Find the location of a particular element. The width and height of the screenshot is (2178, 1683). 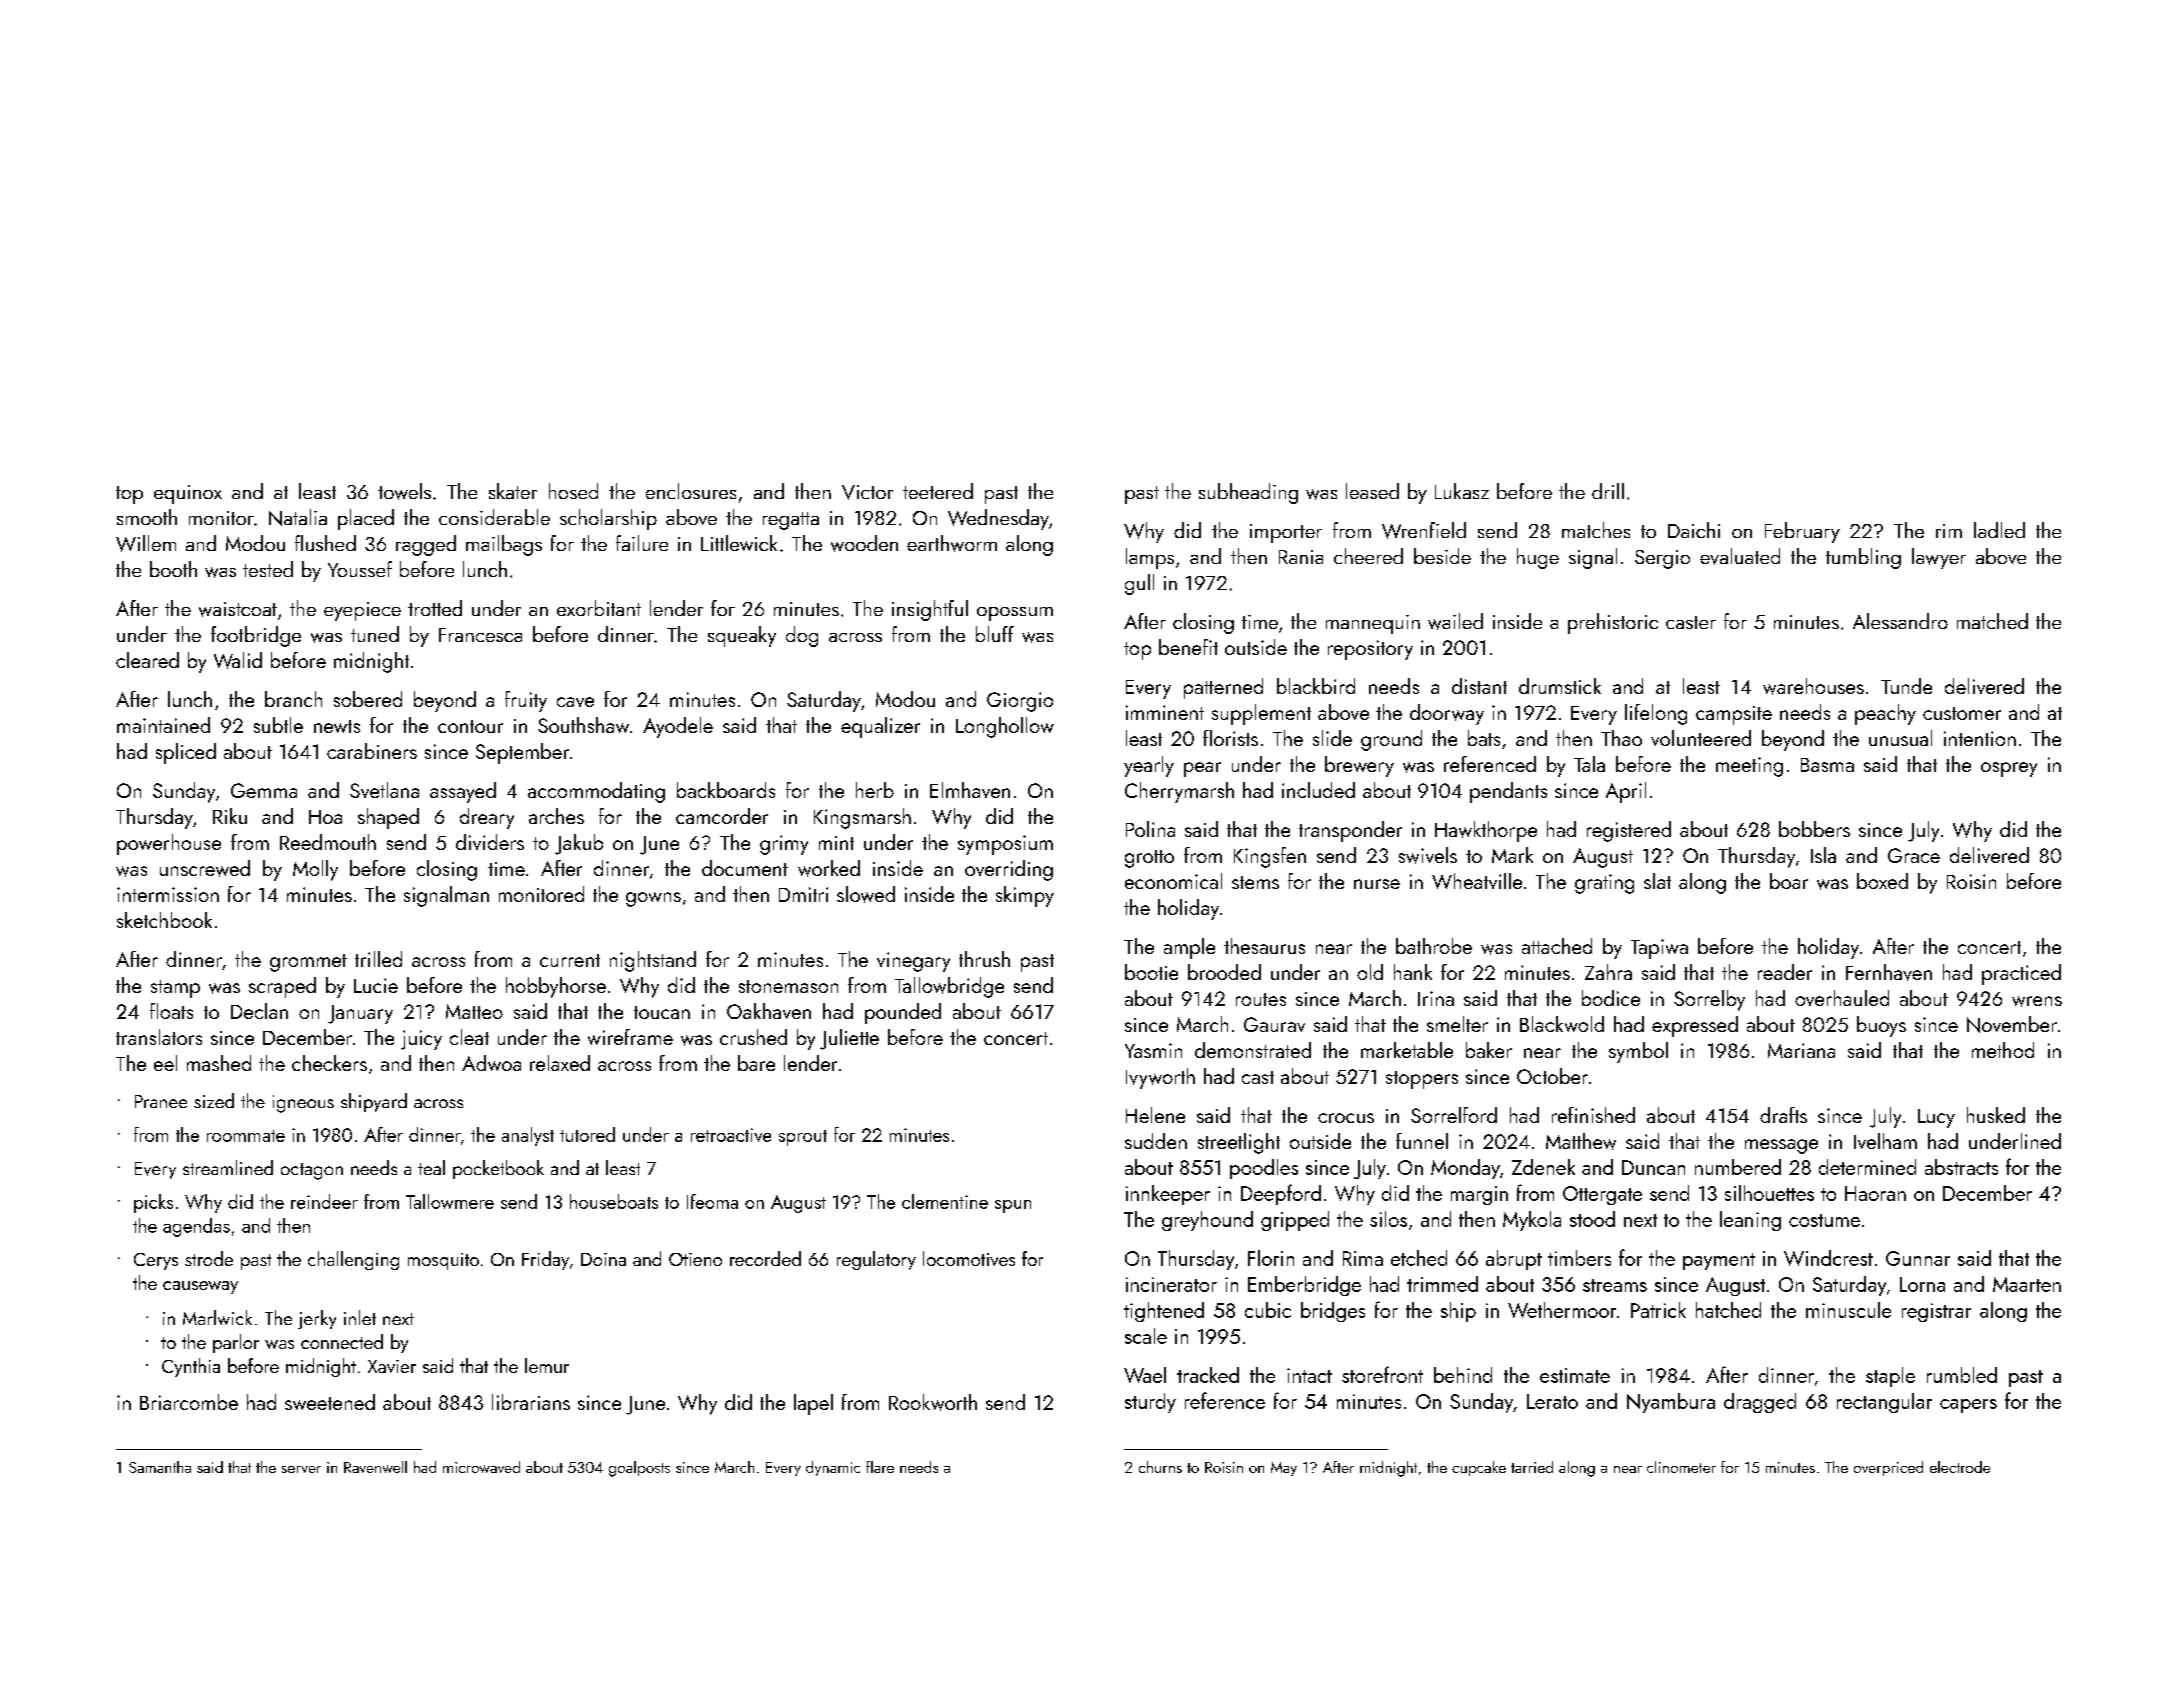

leased is located at coordinates (1372, 491).
